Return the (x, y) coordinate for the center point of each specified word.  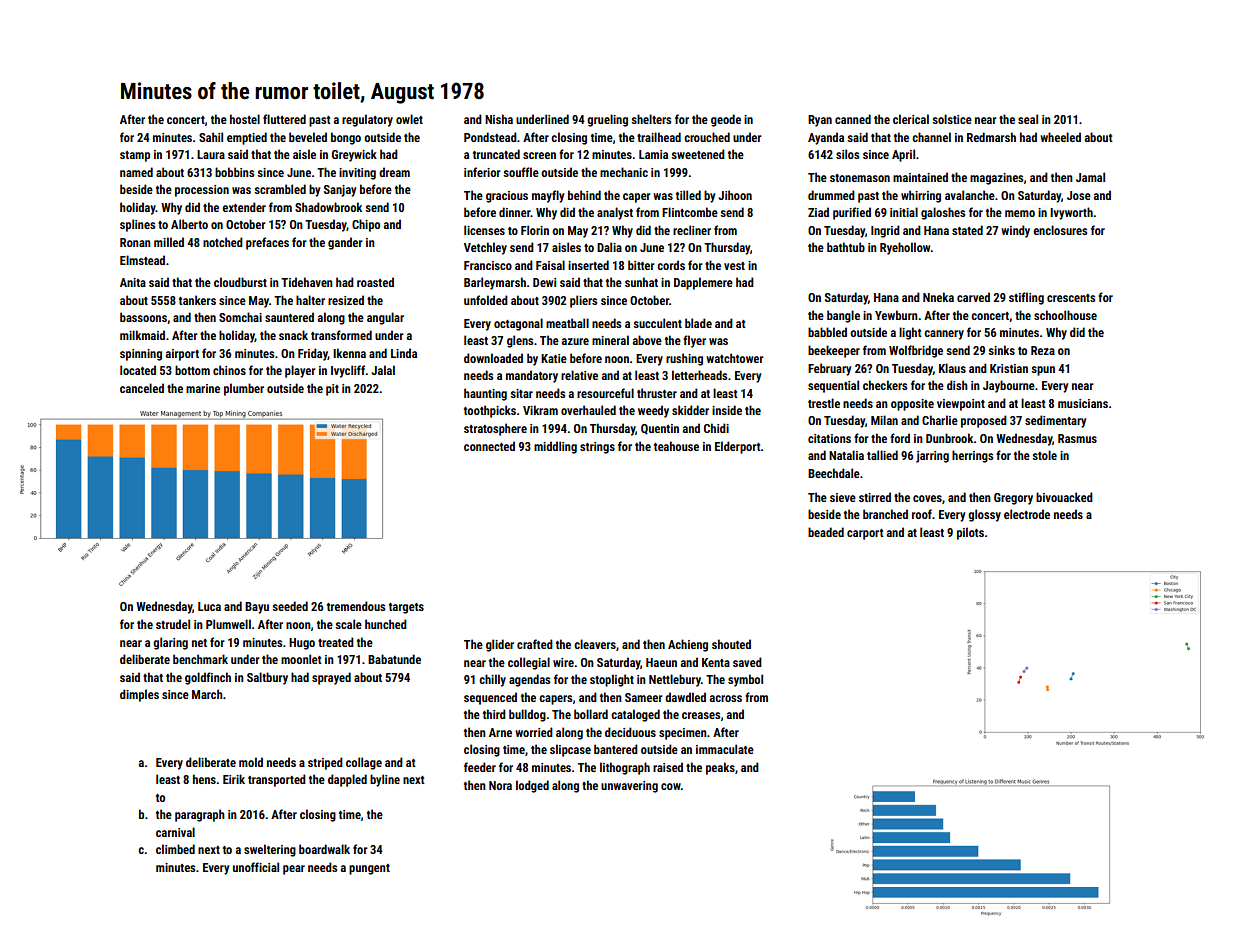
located (138, 370)
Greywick (354, 155)
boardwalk (324, 849)
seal (1028, 119)
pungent (369, 869)
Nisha (499, 119)
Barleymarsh (495, 283)
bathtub (846, 247)
